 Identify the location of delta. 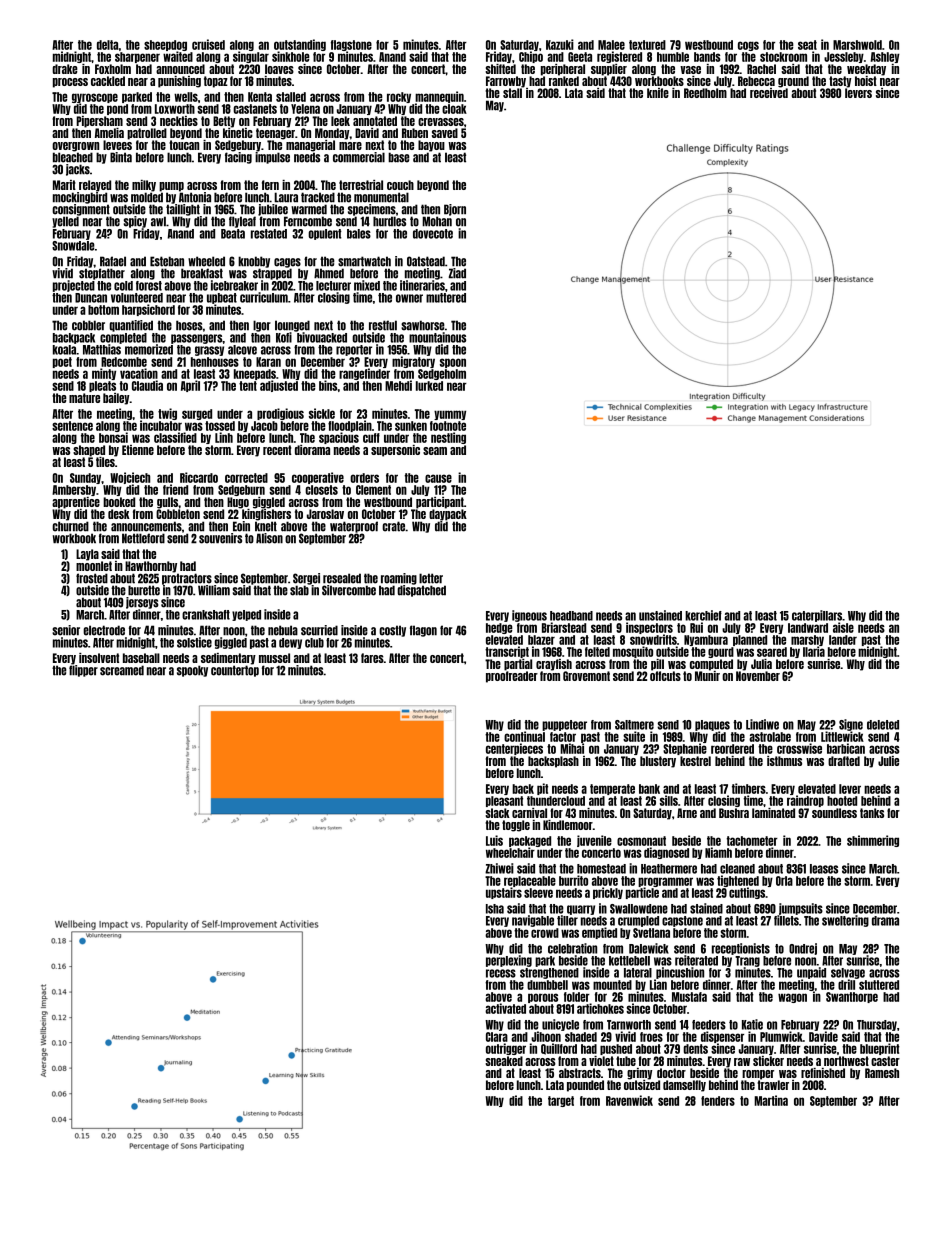
(108, 45).
